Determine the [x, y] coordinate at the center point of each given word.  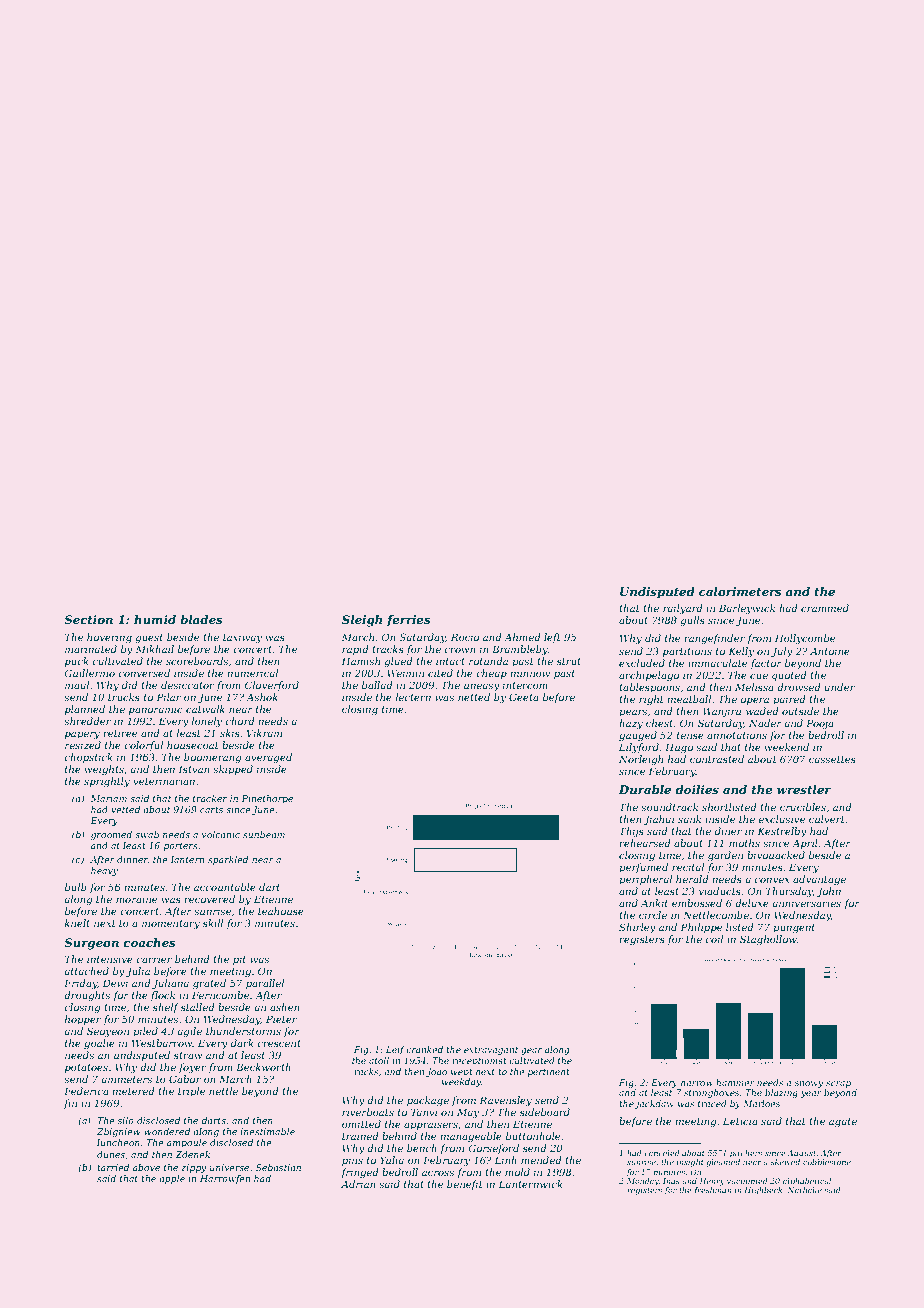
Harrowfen [225, 1179]
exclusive [781, 819]
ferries [409, 620]
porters [181, 847]
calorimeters [740, 591]
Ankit [654, 903]
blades [201, 619]
